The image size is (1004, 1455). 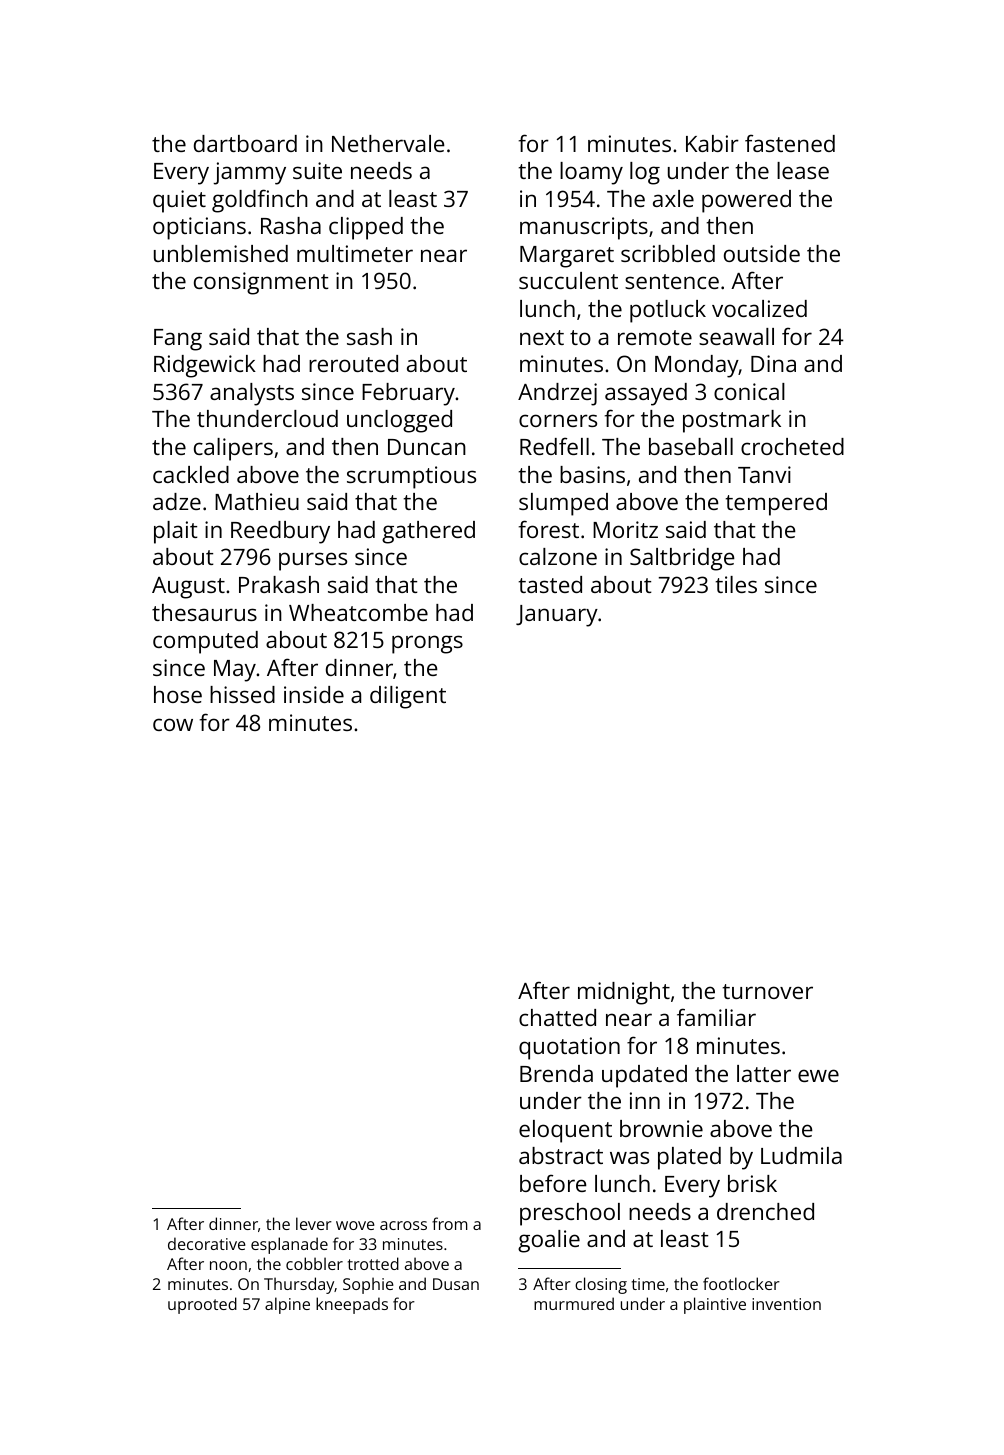 I want to click on uprooted, so click(x=202, y=1305).
